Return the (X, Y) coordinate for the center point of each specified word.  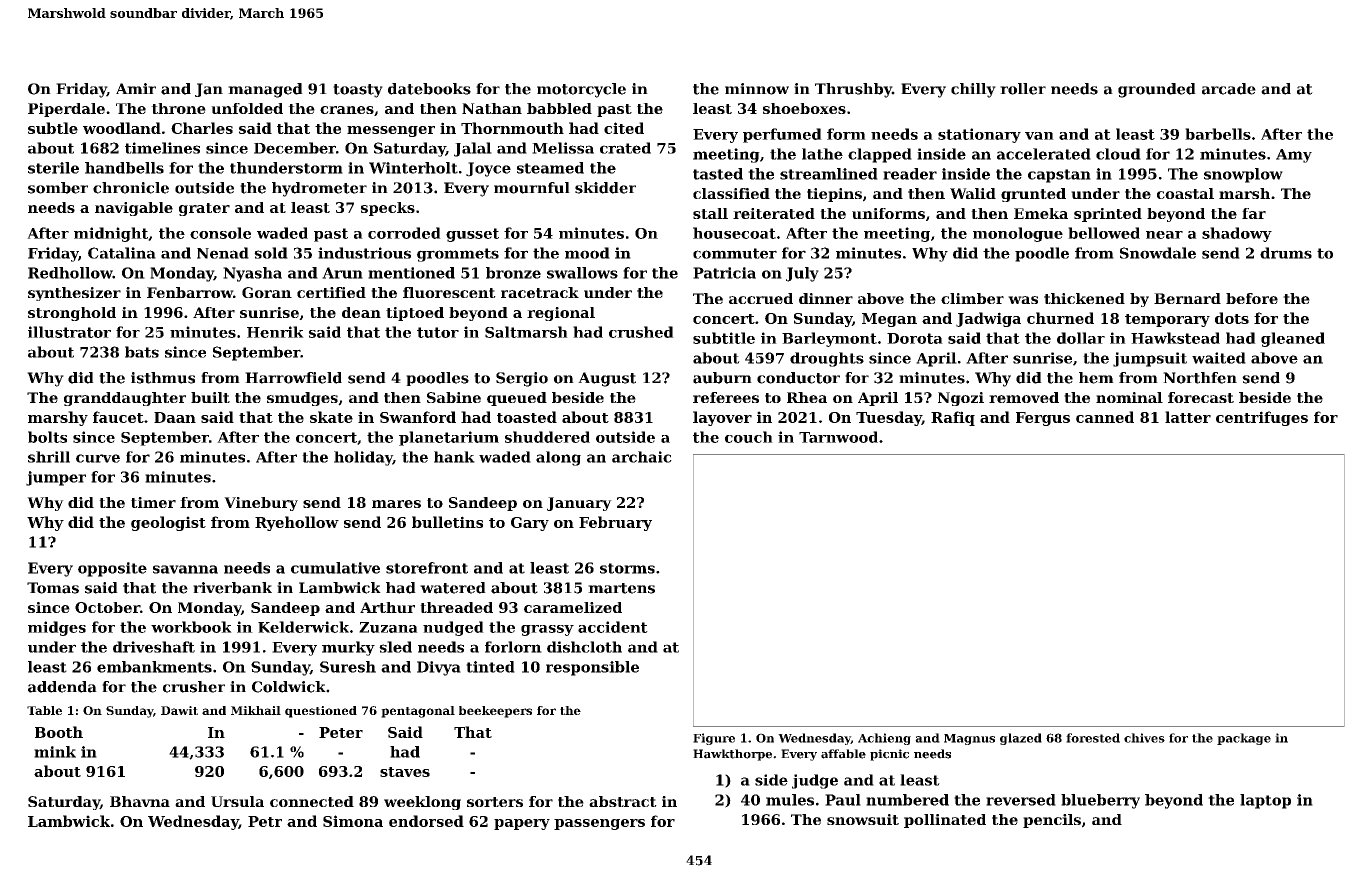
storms (627, 568)
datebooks (429, 89)
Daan (175, 417)
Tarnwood (838, 437)
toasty (358, 91)
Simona (353, 821)
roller (1023, 89)
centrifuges (1262, 418)
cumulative (335, 568)
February (615, 523)
